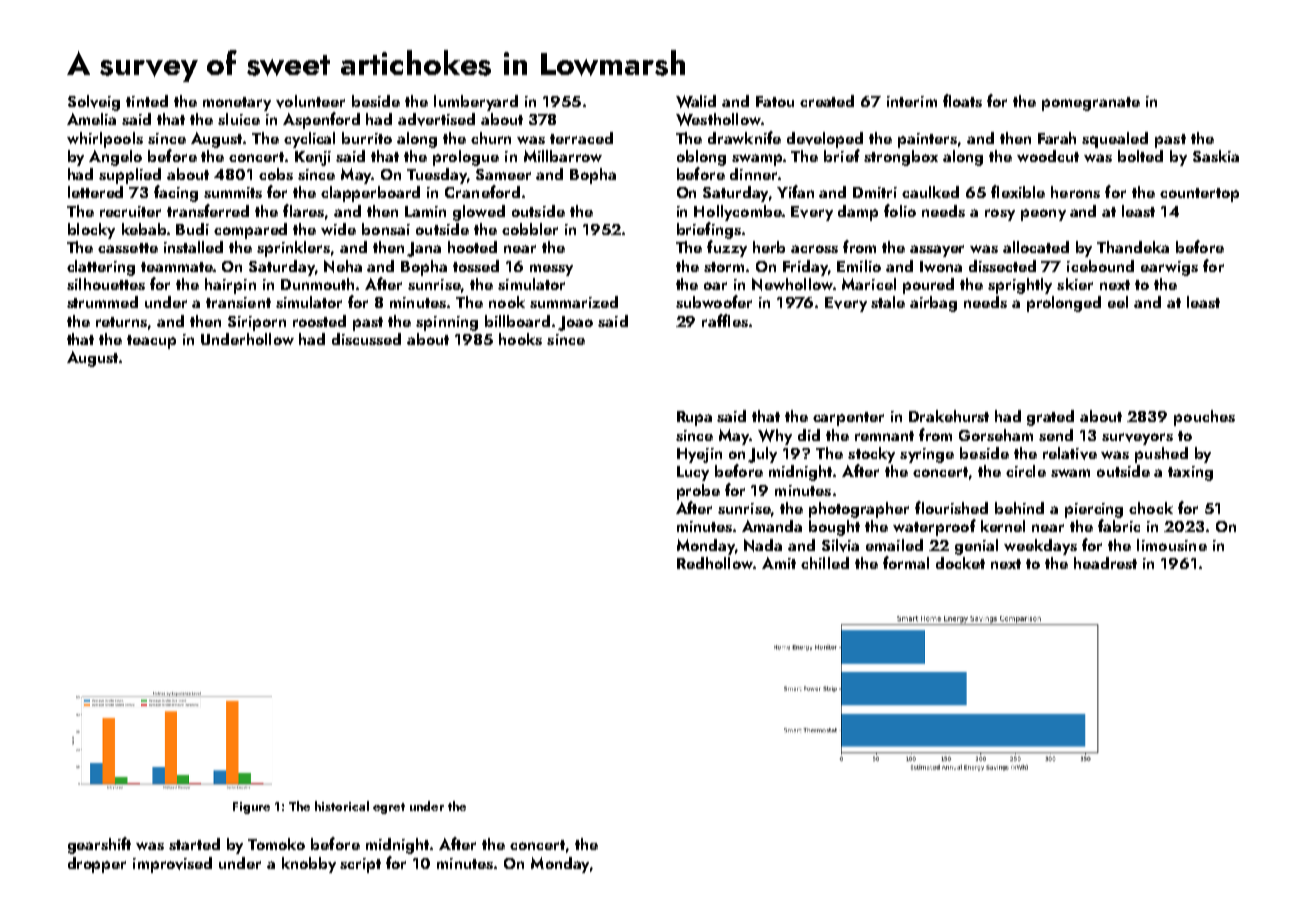  I want to click on Redhollow, so click(715, 563).
